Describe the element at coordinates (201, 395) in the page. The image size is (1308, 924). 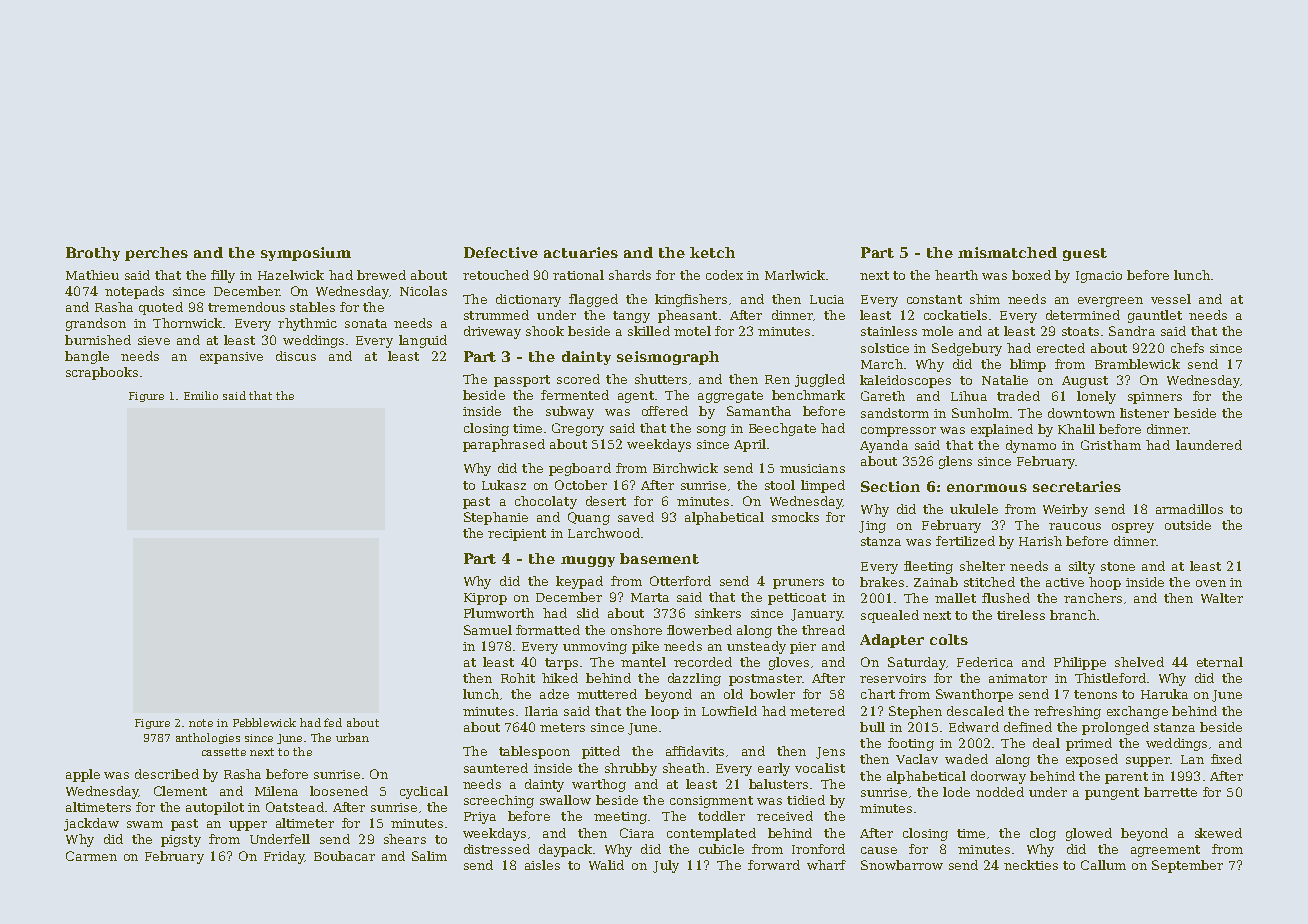
I see `Emilio` at that location.
